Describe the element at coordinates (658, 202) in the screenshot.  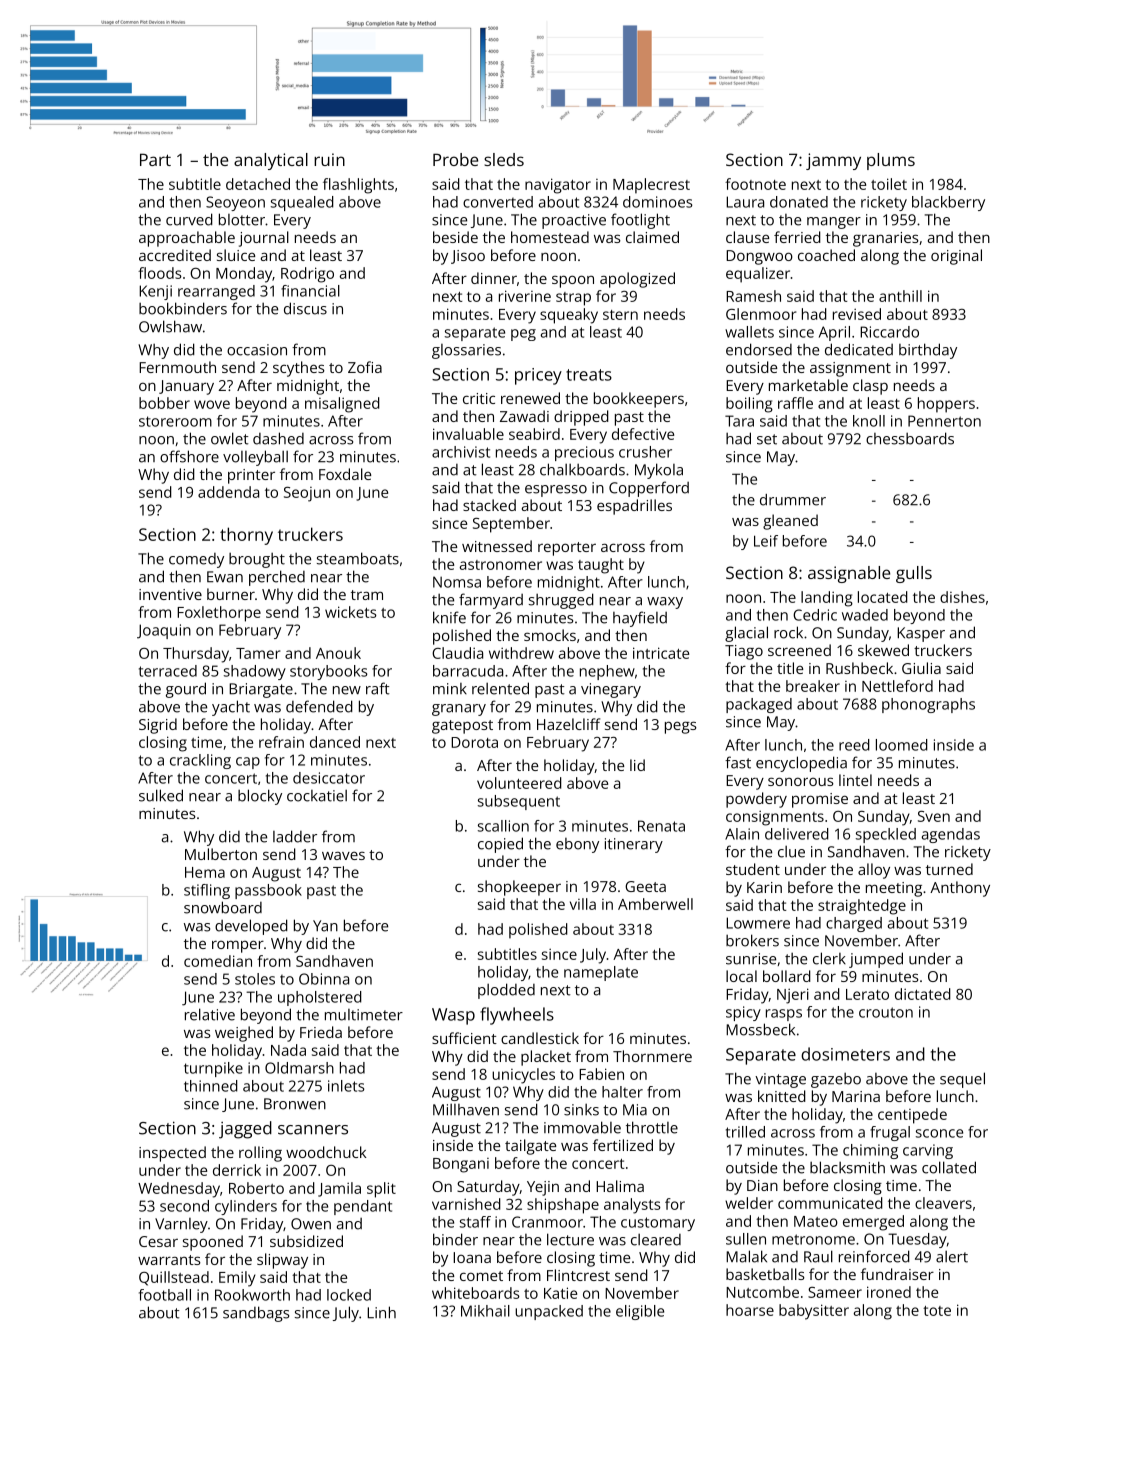
I see `dominoes` at that location.
